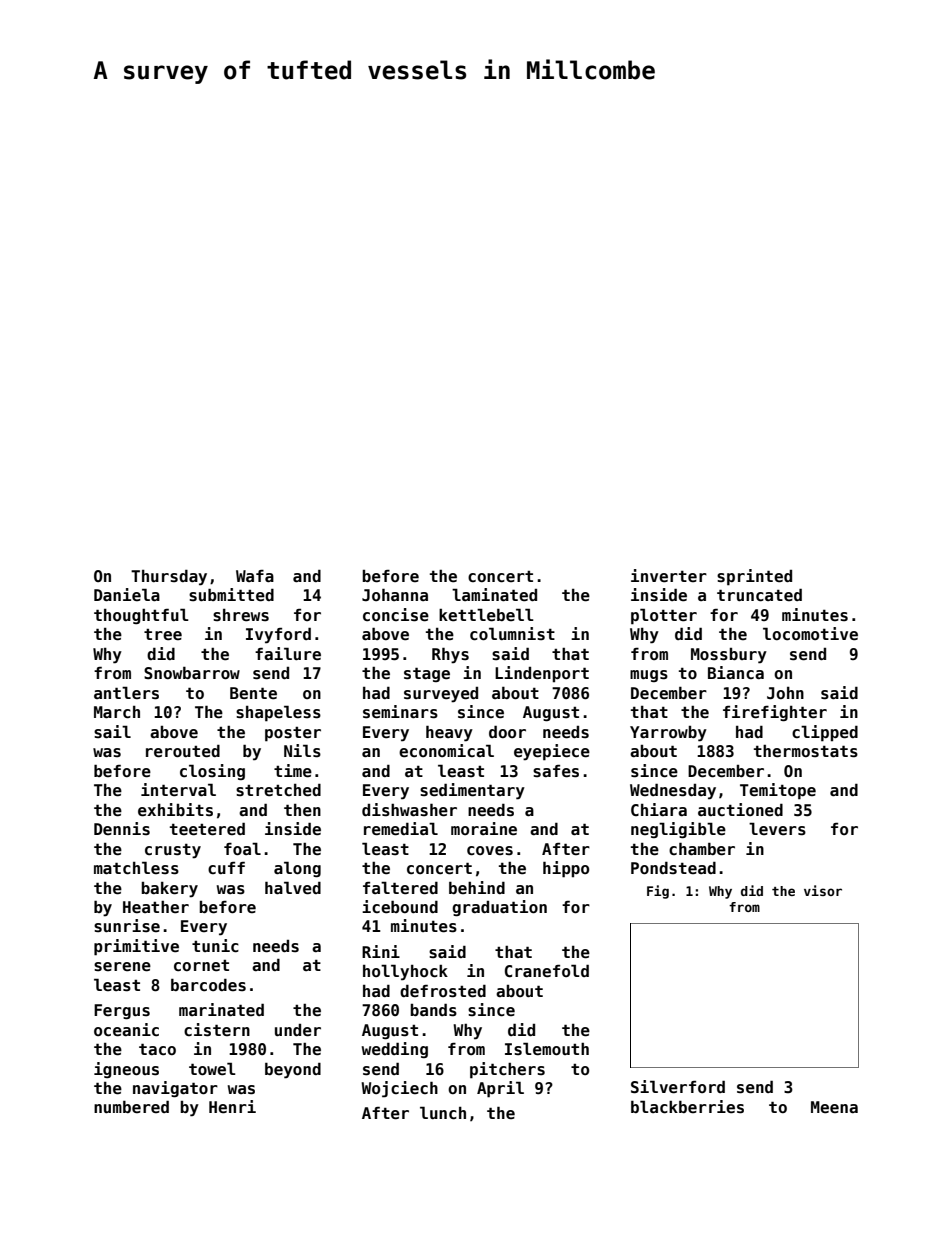  Describe the element at coordinates (754, 577) in the document. I see `sprinted` at that location.
